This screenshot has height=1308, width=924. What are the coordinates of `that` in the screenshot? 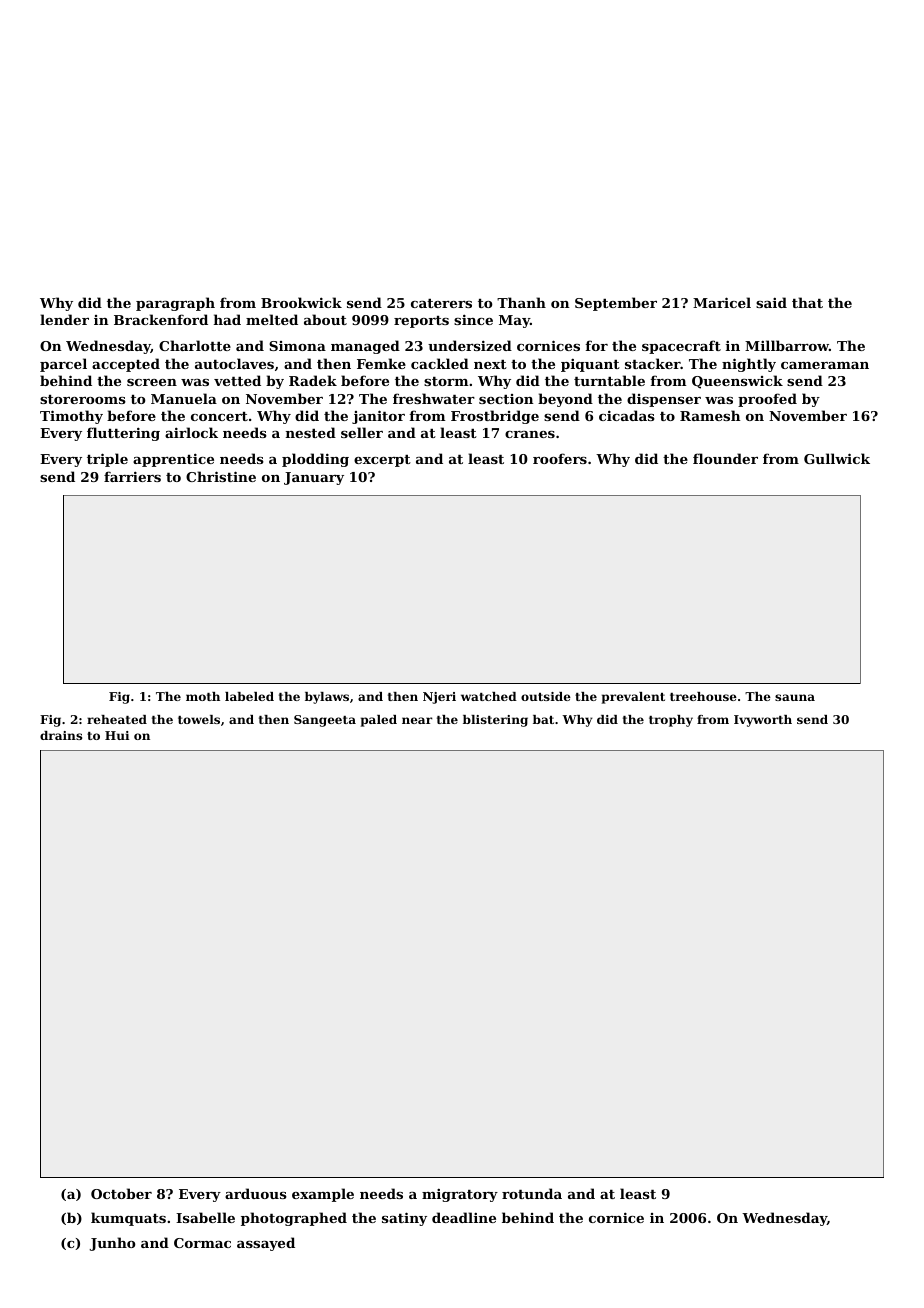 It's located at (807, 302).
